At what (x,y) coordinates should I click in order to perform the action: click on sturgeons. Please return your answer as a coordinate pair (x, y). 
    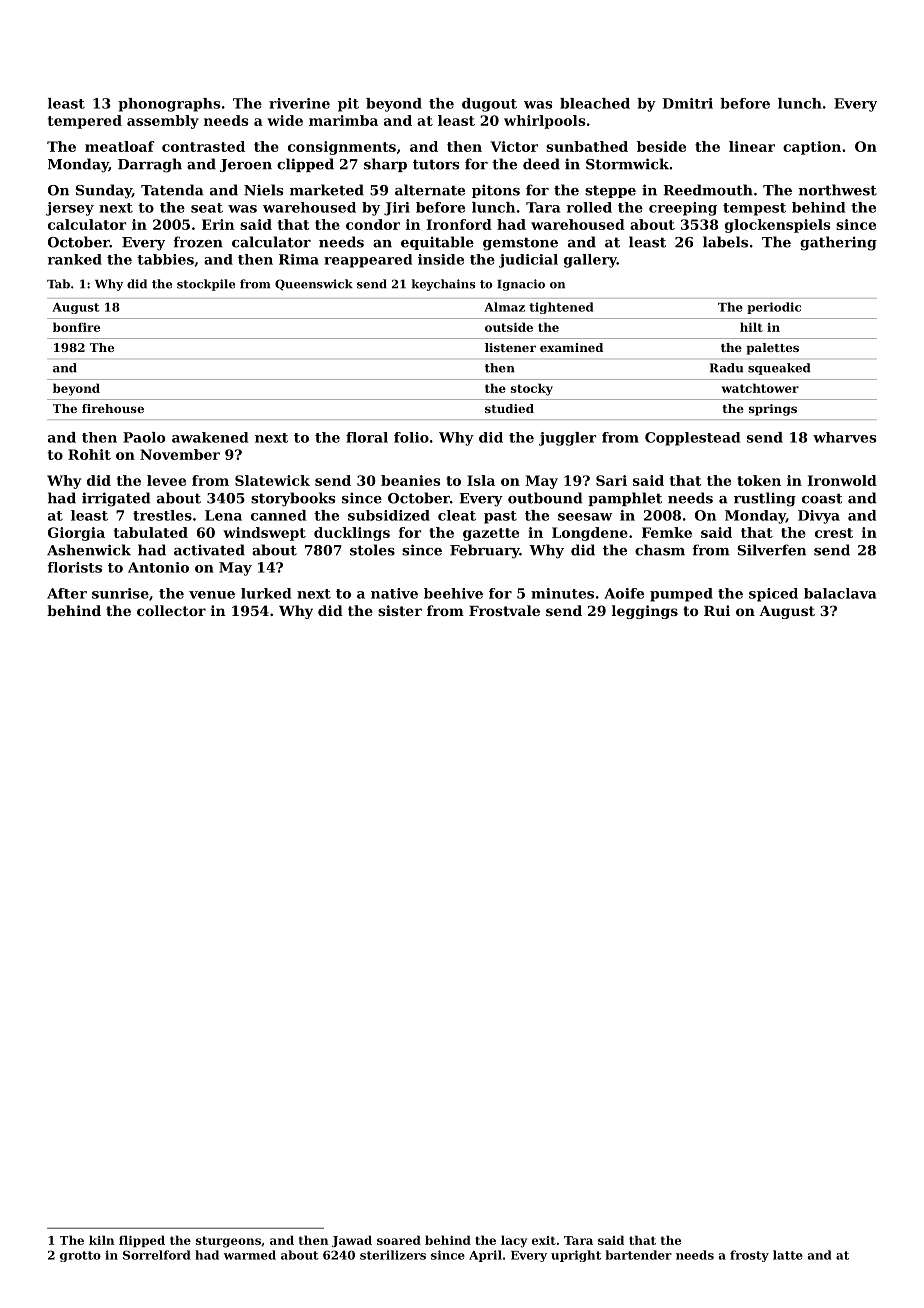
    Looking at the image, I should click on (228, 1242).
